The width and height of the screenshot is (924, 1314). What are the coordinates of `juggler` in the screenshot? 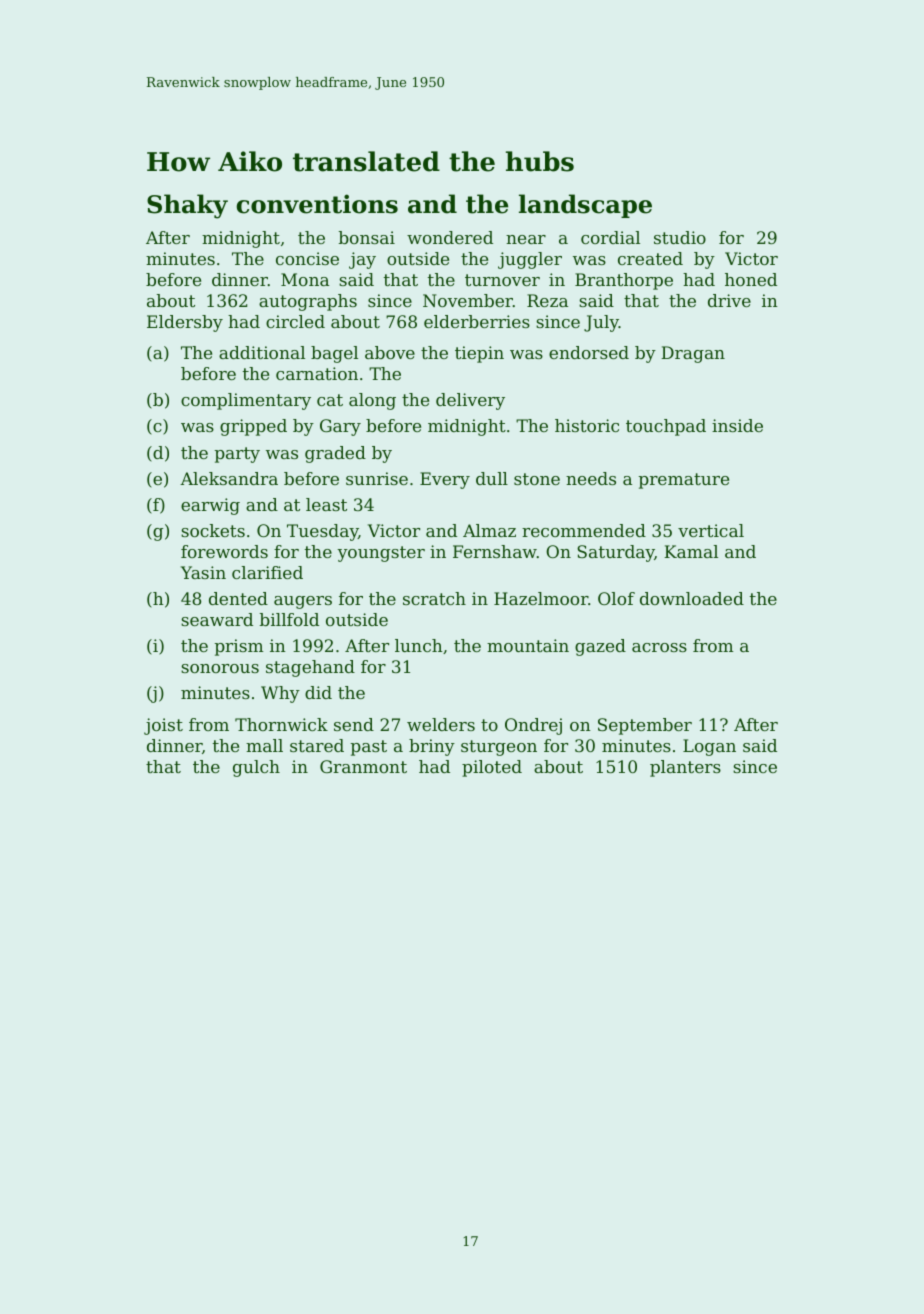 It's located at (530, 260).
